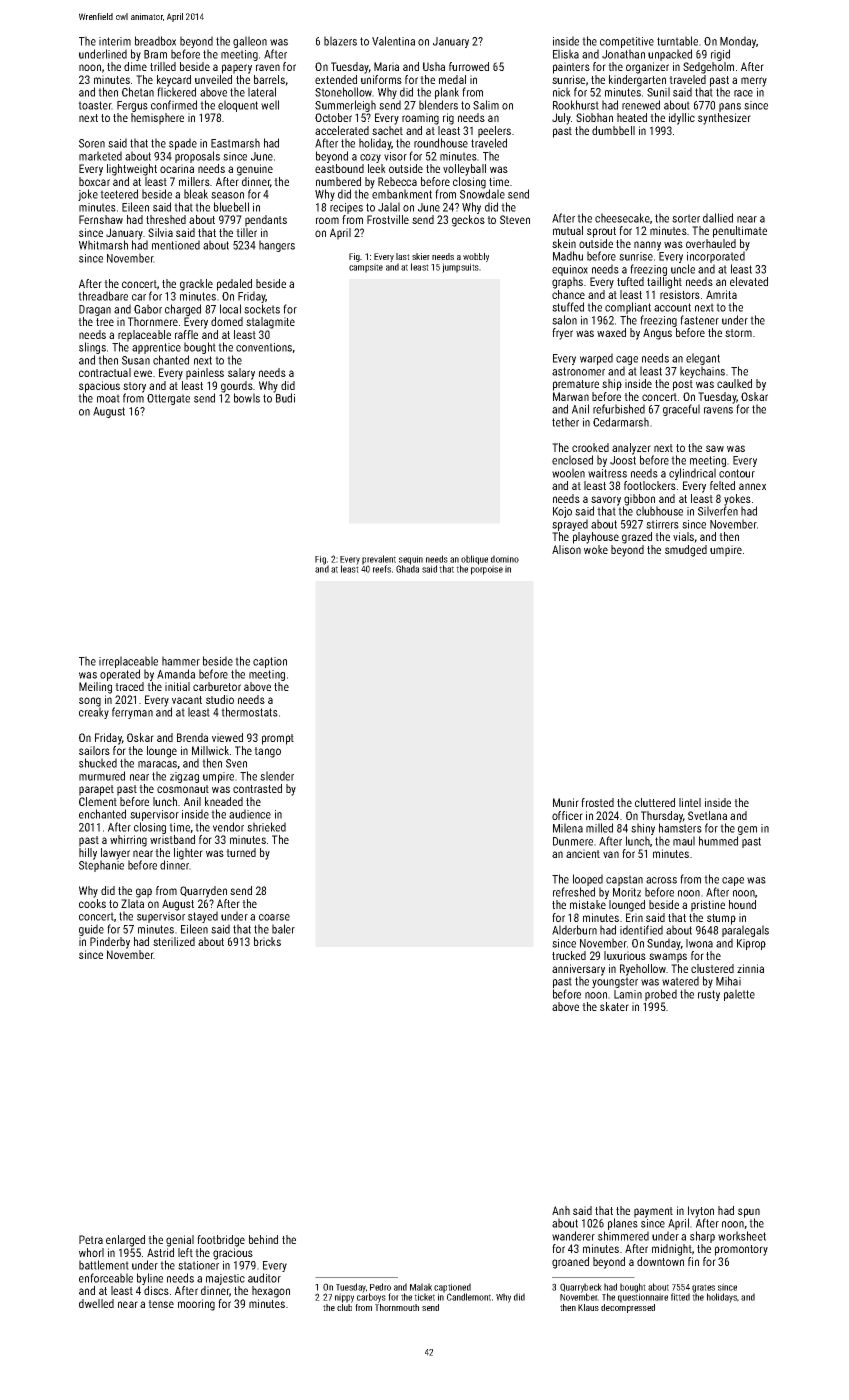  What do you see at coordinates (115, 41) in the document?
I see `interim` at bounding box center [115, 41].
